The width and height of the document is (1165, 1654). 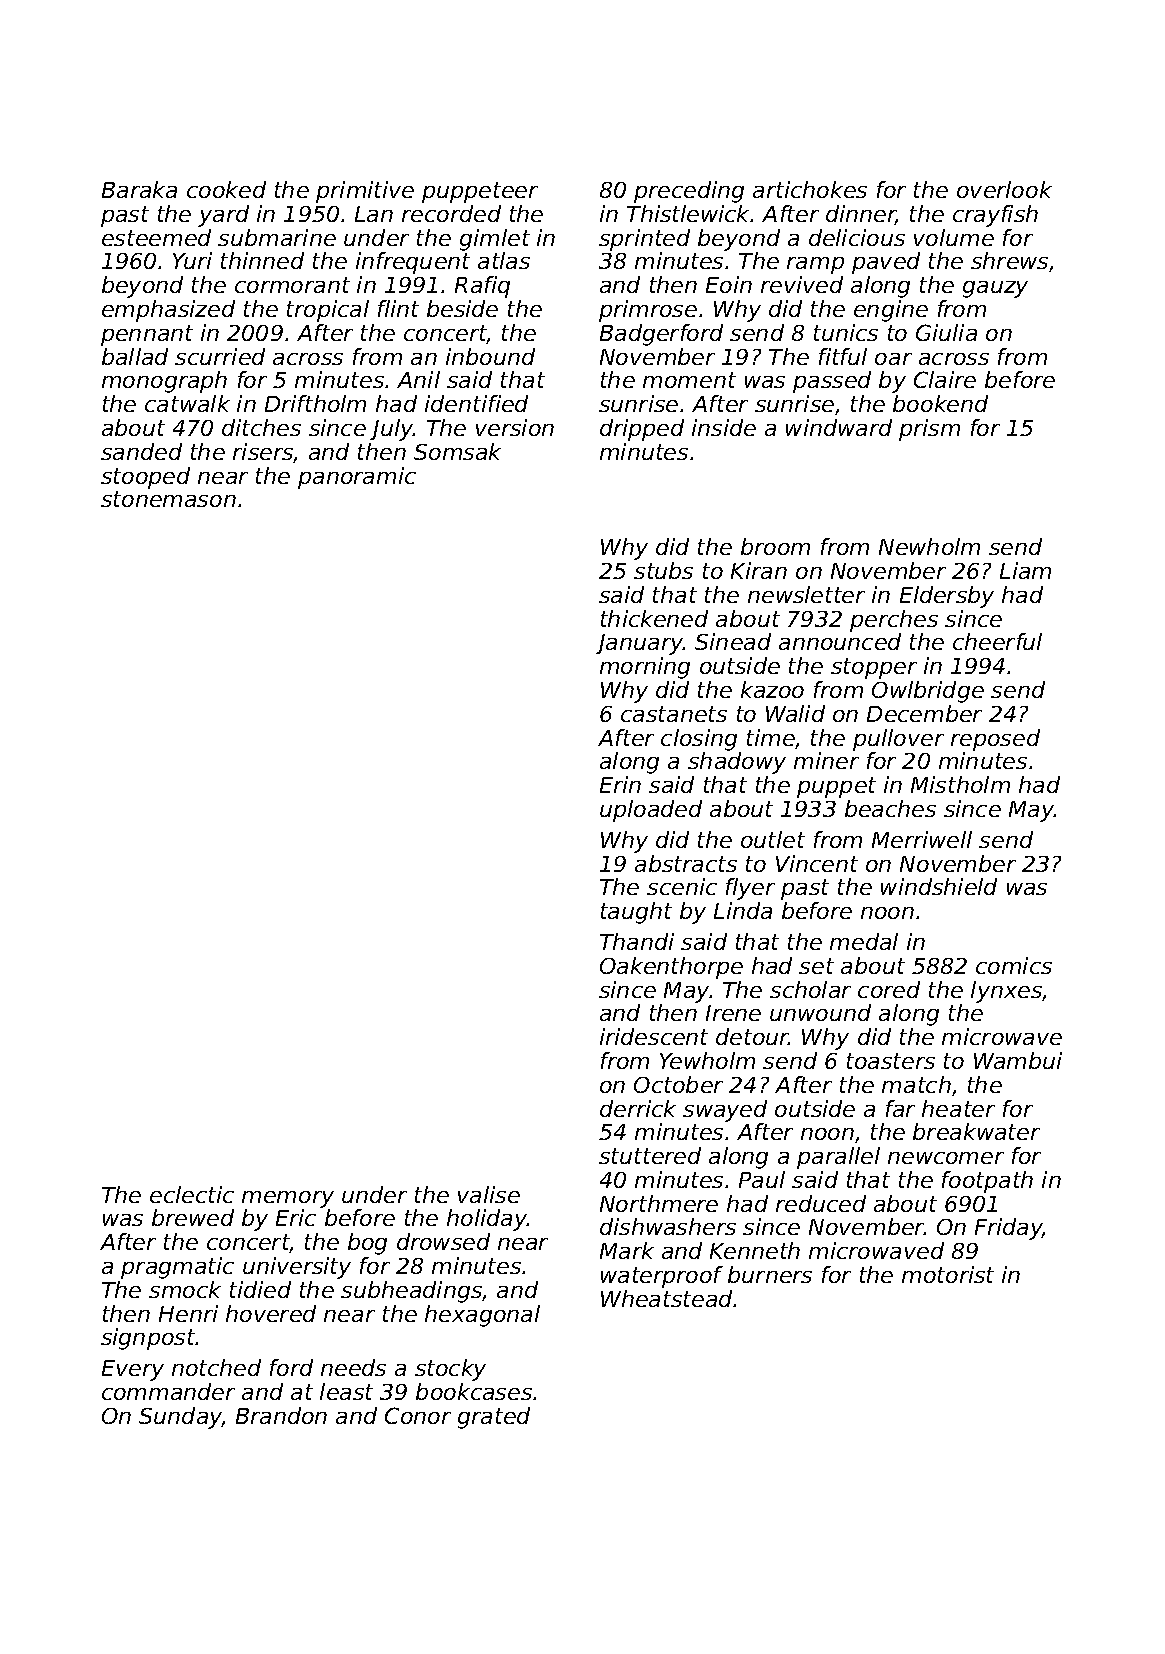 I want to click on grated, so click(x=494, y=1418).
